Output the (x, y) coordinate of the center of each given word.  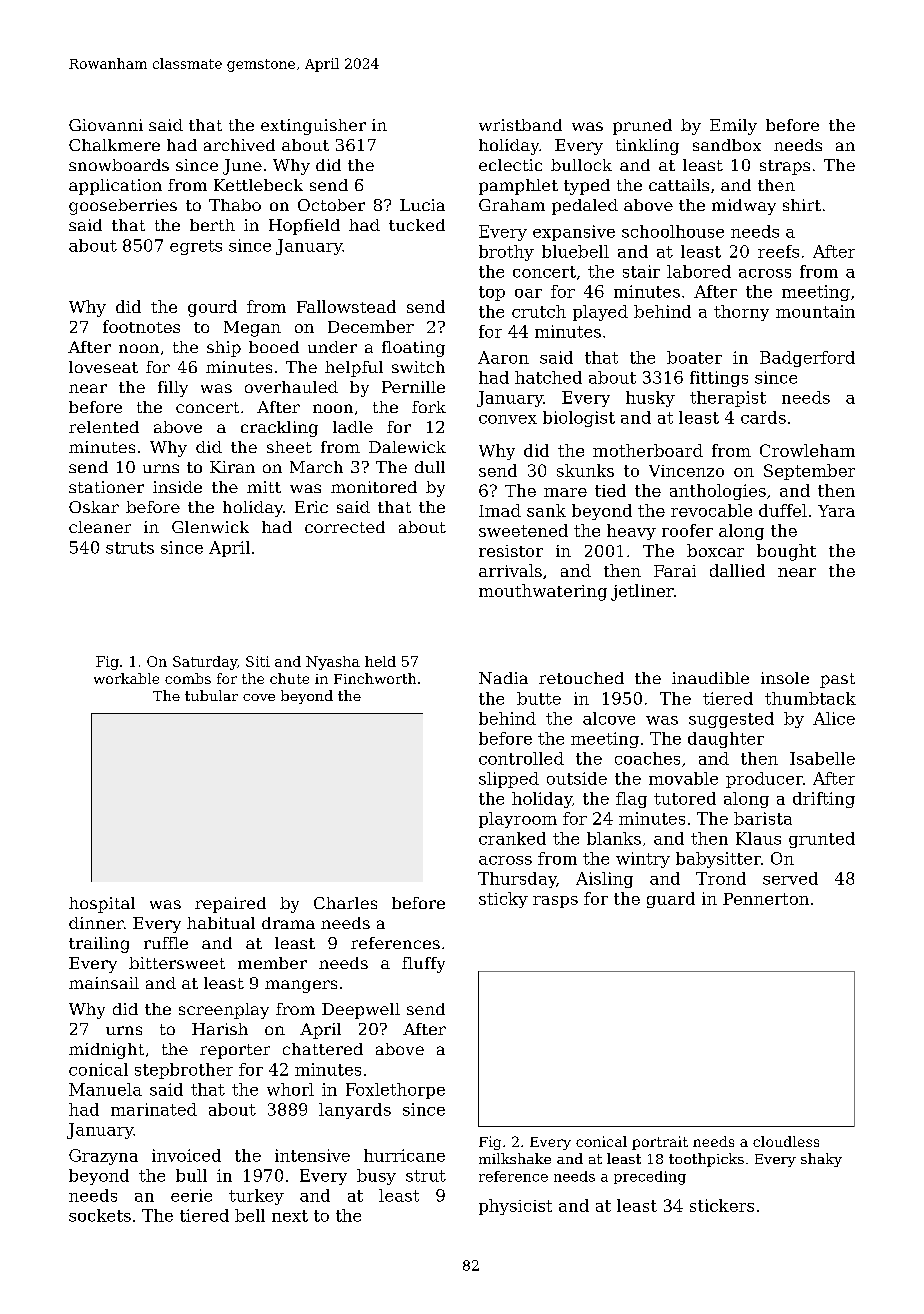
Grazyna (103, 1157)
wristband (520, 125)
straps (785, 167)
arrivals (510, 570)
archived (239, 145)
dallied (737, 570)
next (290, 1216)
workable (126, 678)
